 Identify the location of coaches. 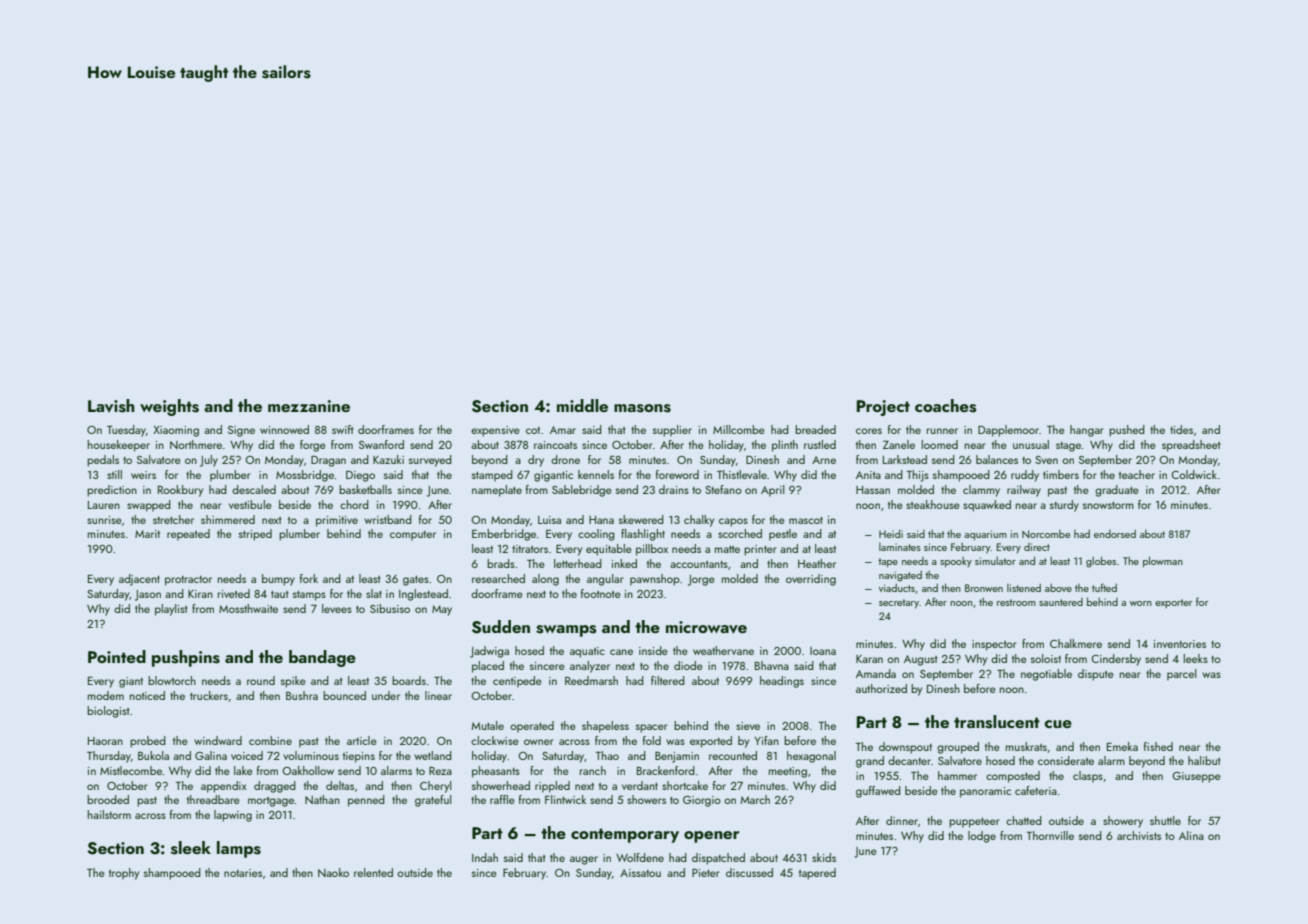
(945, 406).
